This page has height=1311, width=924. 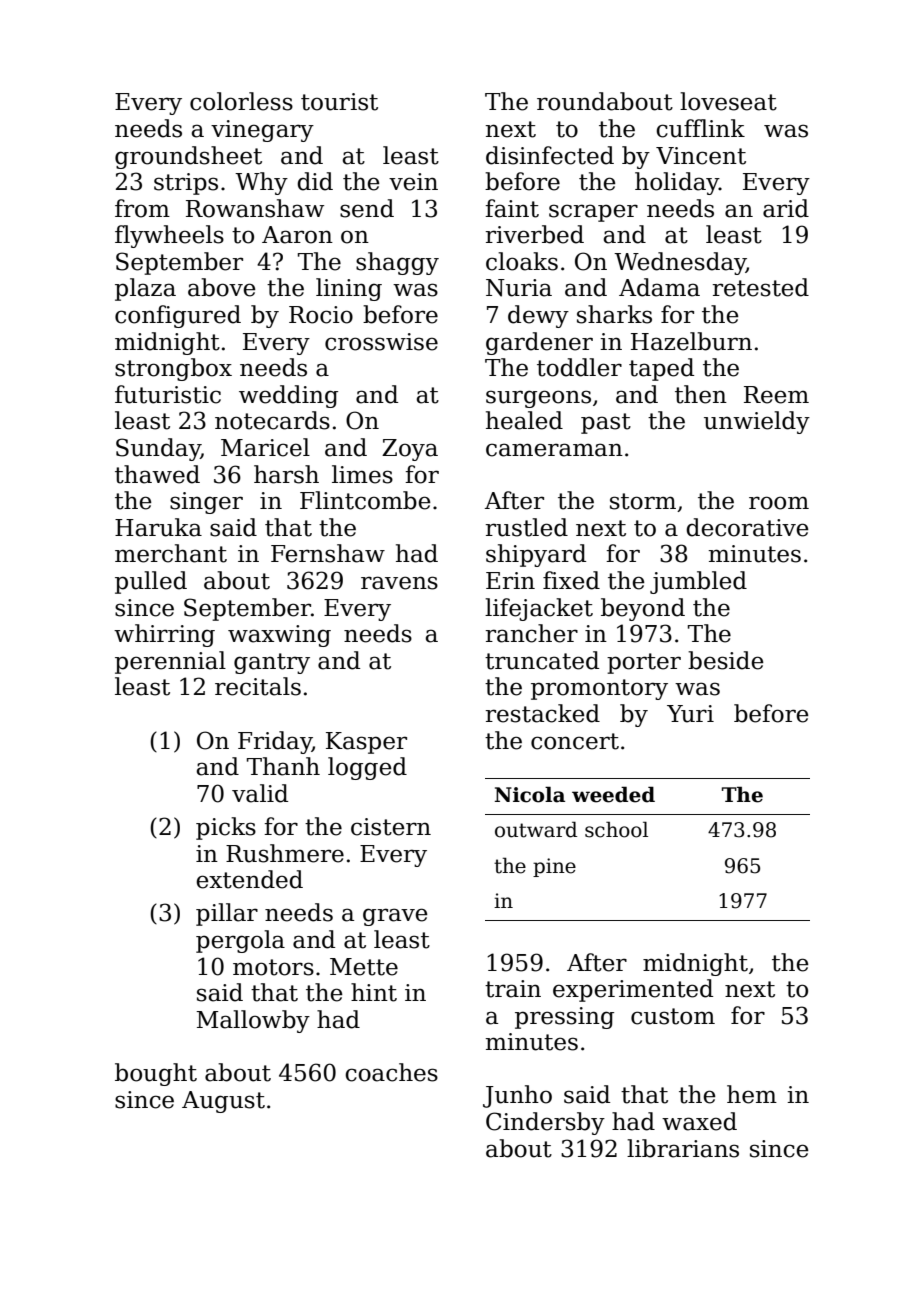 What do you see at coordinates (701, 156) in the page?
I see `Vincent` at bounding box center [701, 156].
